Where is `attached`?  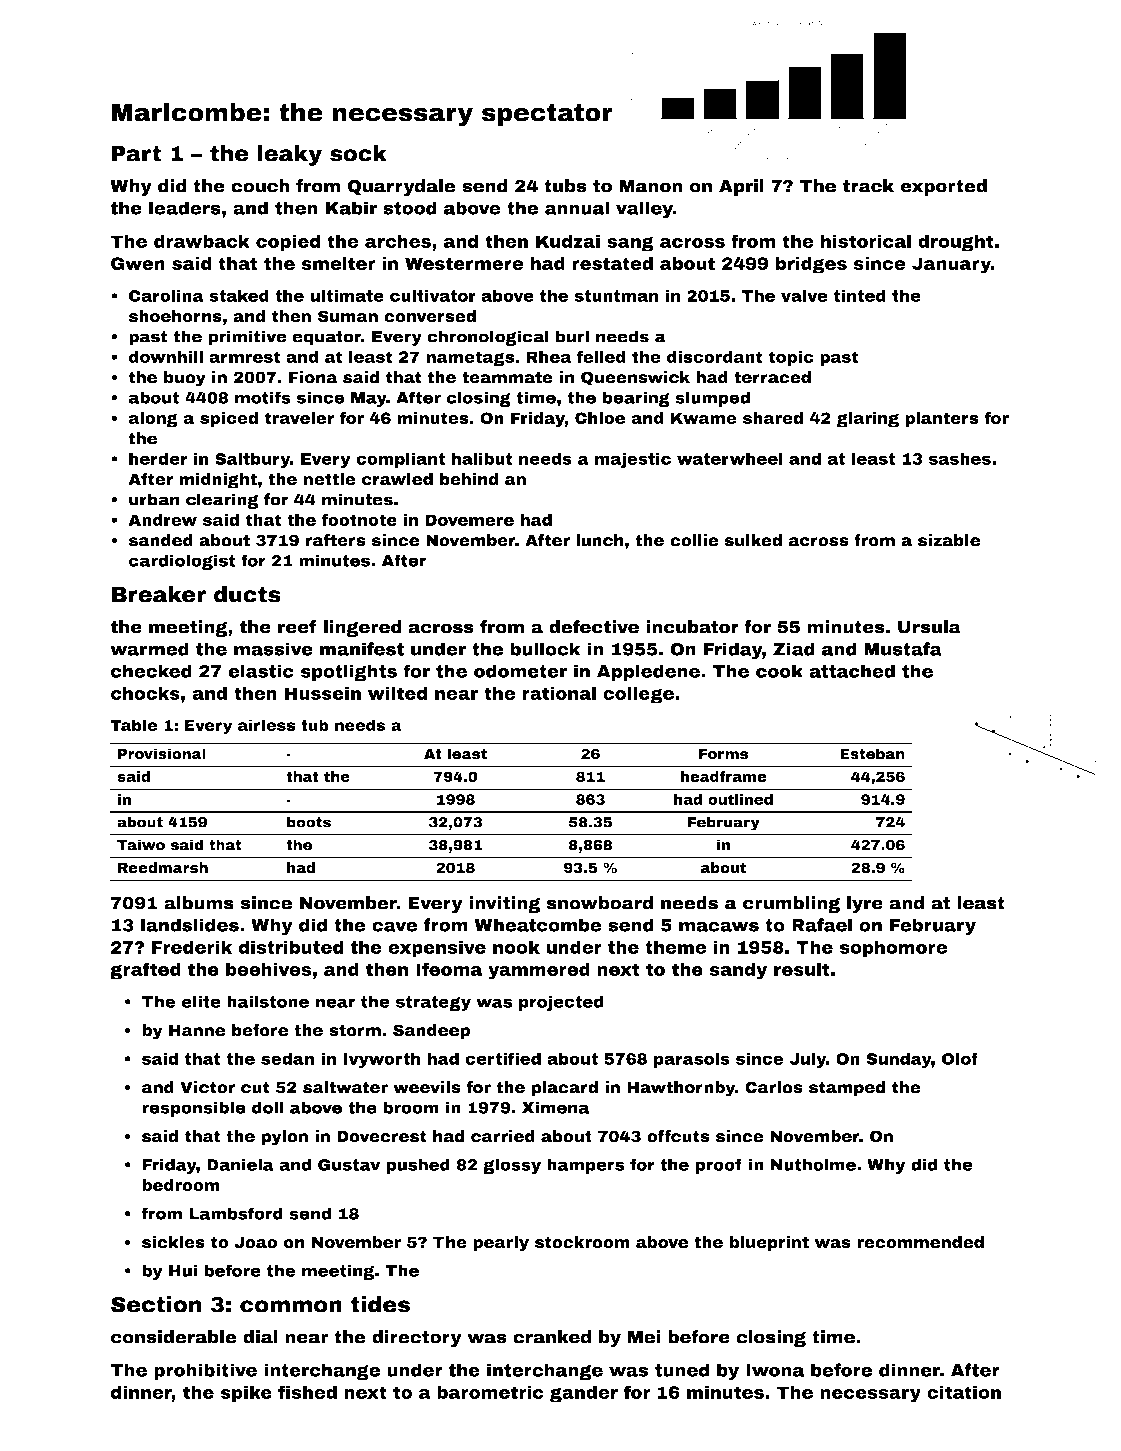
attached is located at coordinates (852, 671).
